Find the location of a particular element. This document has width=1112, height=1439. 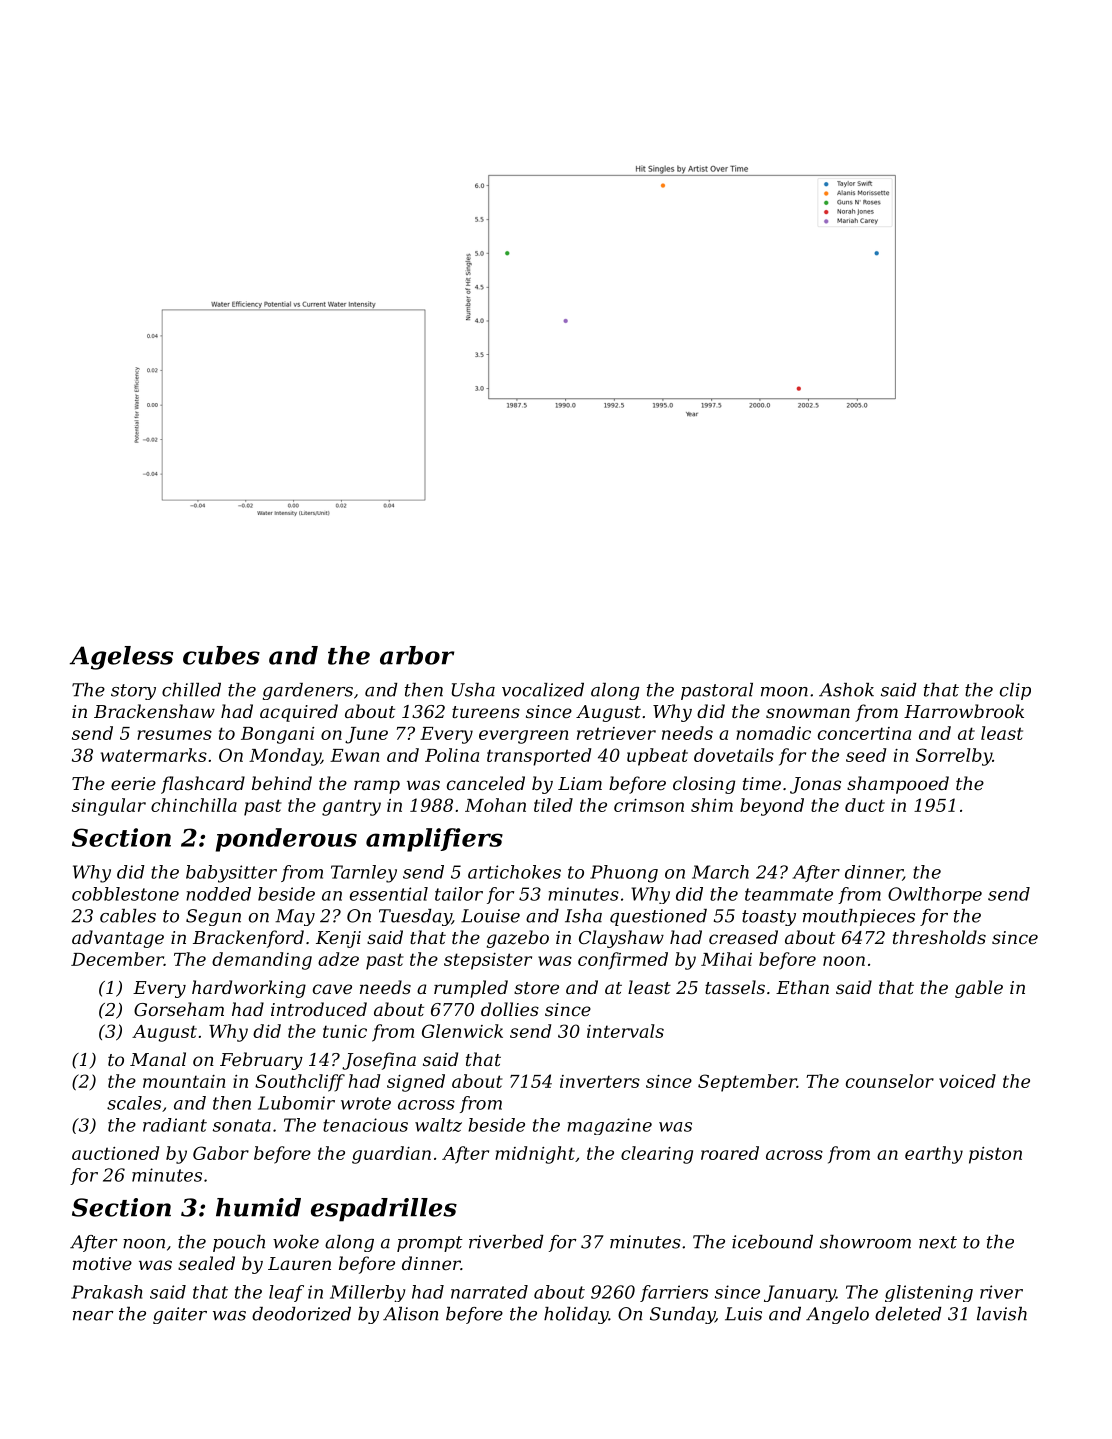

magazine is located at coordinates (609, 1126).
